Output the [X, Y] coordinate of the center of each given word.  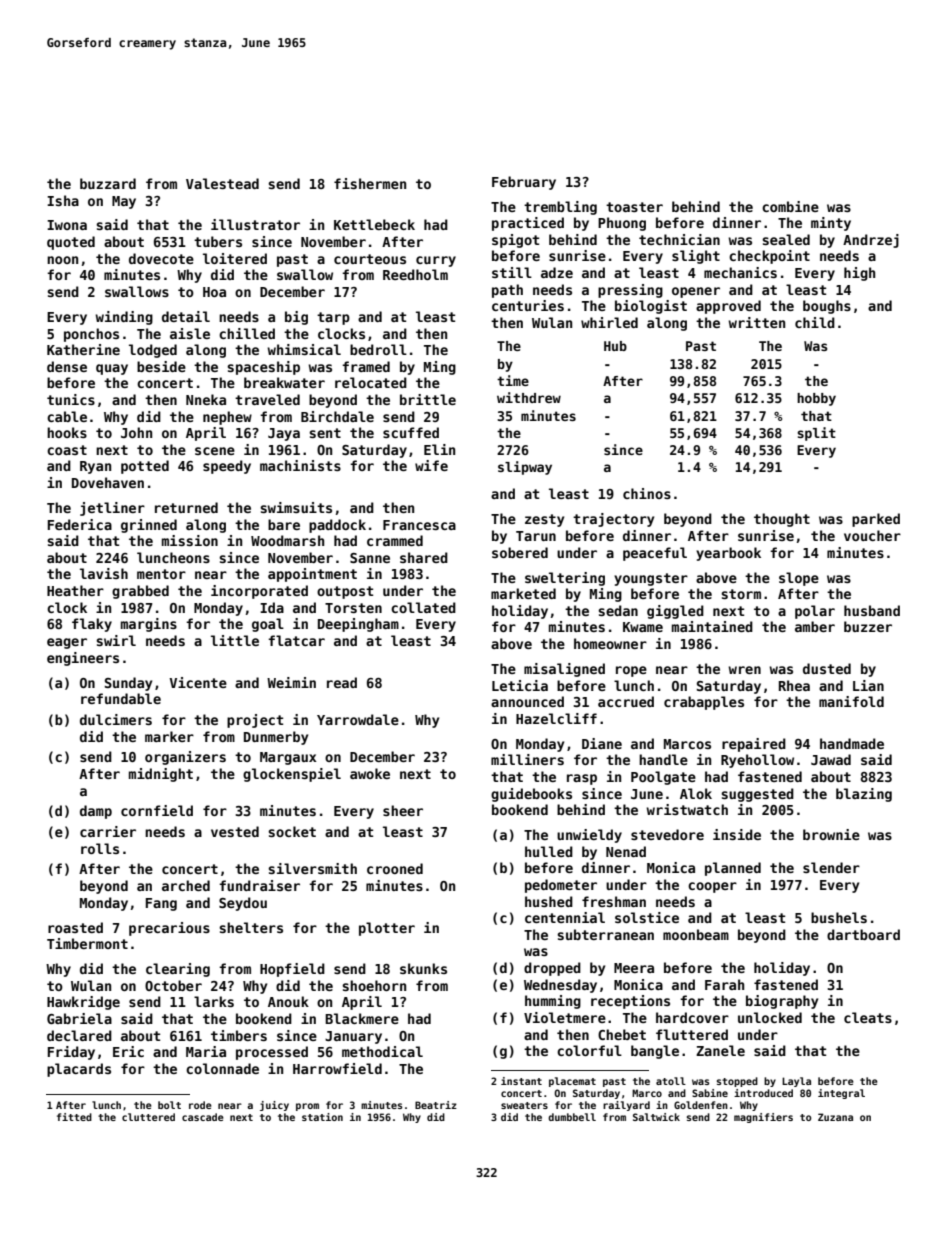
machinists [300, 465]
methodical [382, 1051]
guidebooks [531, 795]
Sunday [128, 684]
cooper [712, 887]
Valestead [222, 183]
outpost [345, 592]
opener [696, 292]
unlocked [770, 1017]
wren [744, 670]
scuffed [411, 432]
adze [557, 272]
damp [96, 812]
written [756, 322]
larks [214, 1001]
